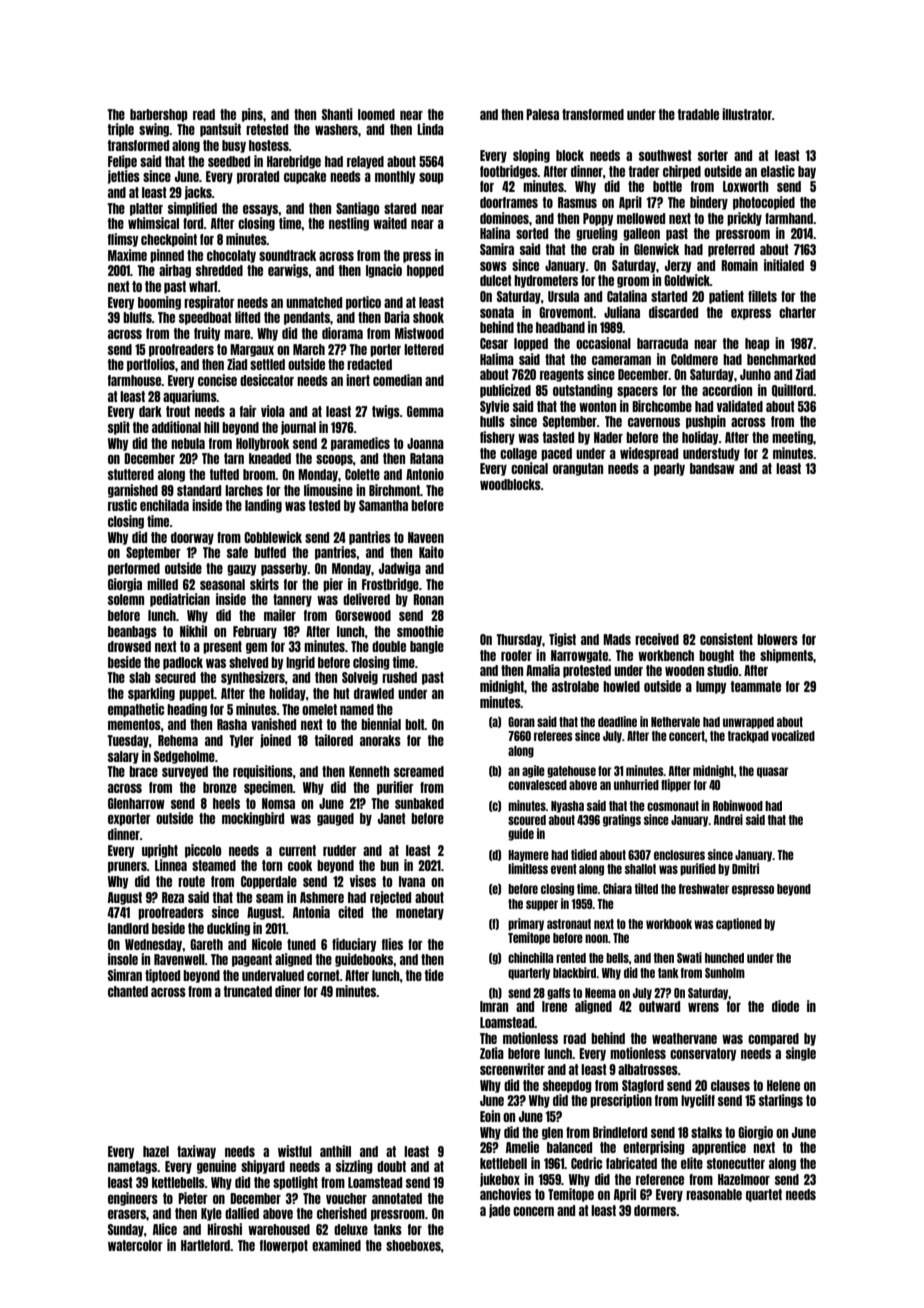 This document has width=924, height=1308. I want to click on diner, so click(288, 991).
